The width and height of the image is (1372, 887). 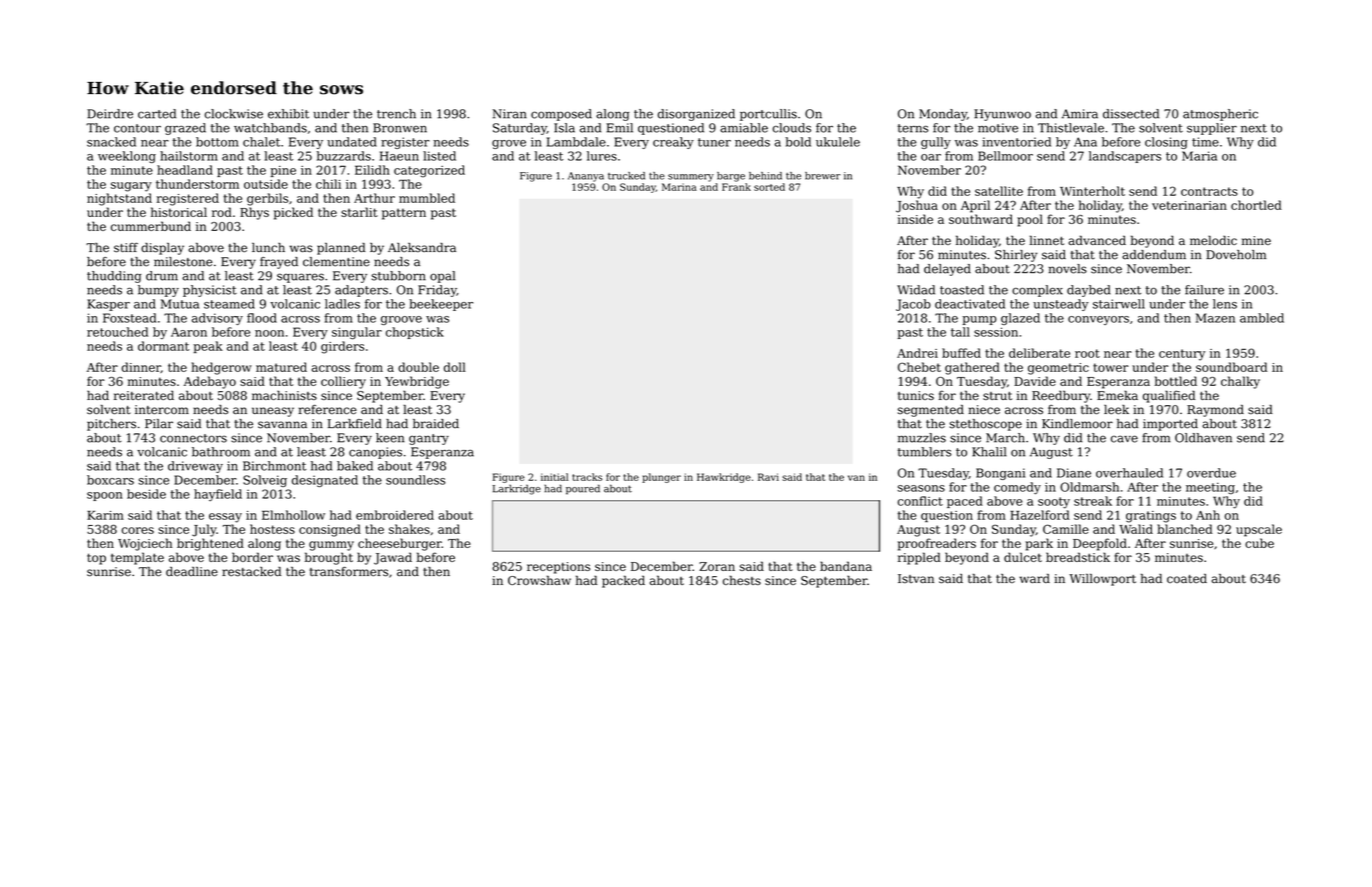 What do you see at coordinates (349, 572) in the image?
I see `transformers` at bounding box center [349, 572].
